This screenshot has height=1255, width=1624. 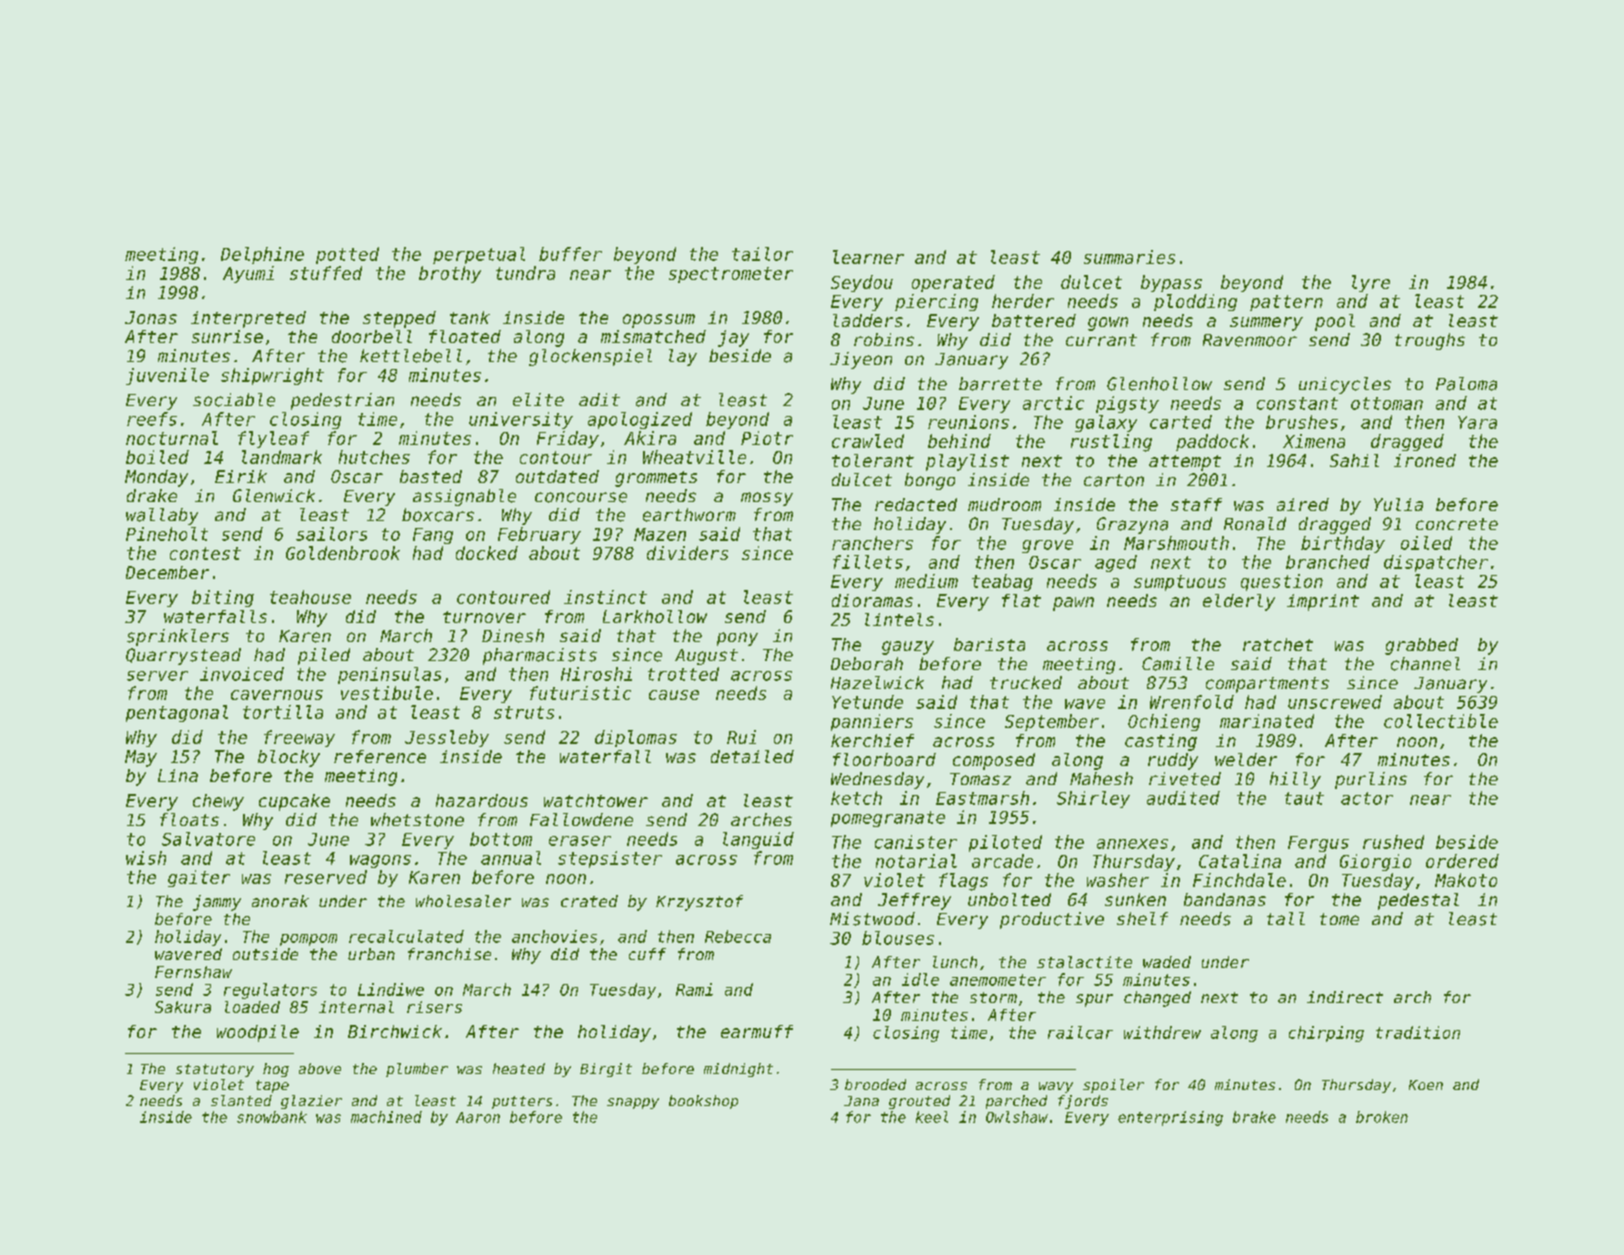 I want to click on dividers, so click(x=687, y=553).
